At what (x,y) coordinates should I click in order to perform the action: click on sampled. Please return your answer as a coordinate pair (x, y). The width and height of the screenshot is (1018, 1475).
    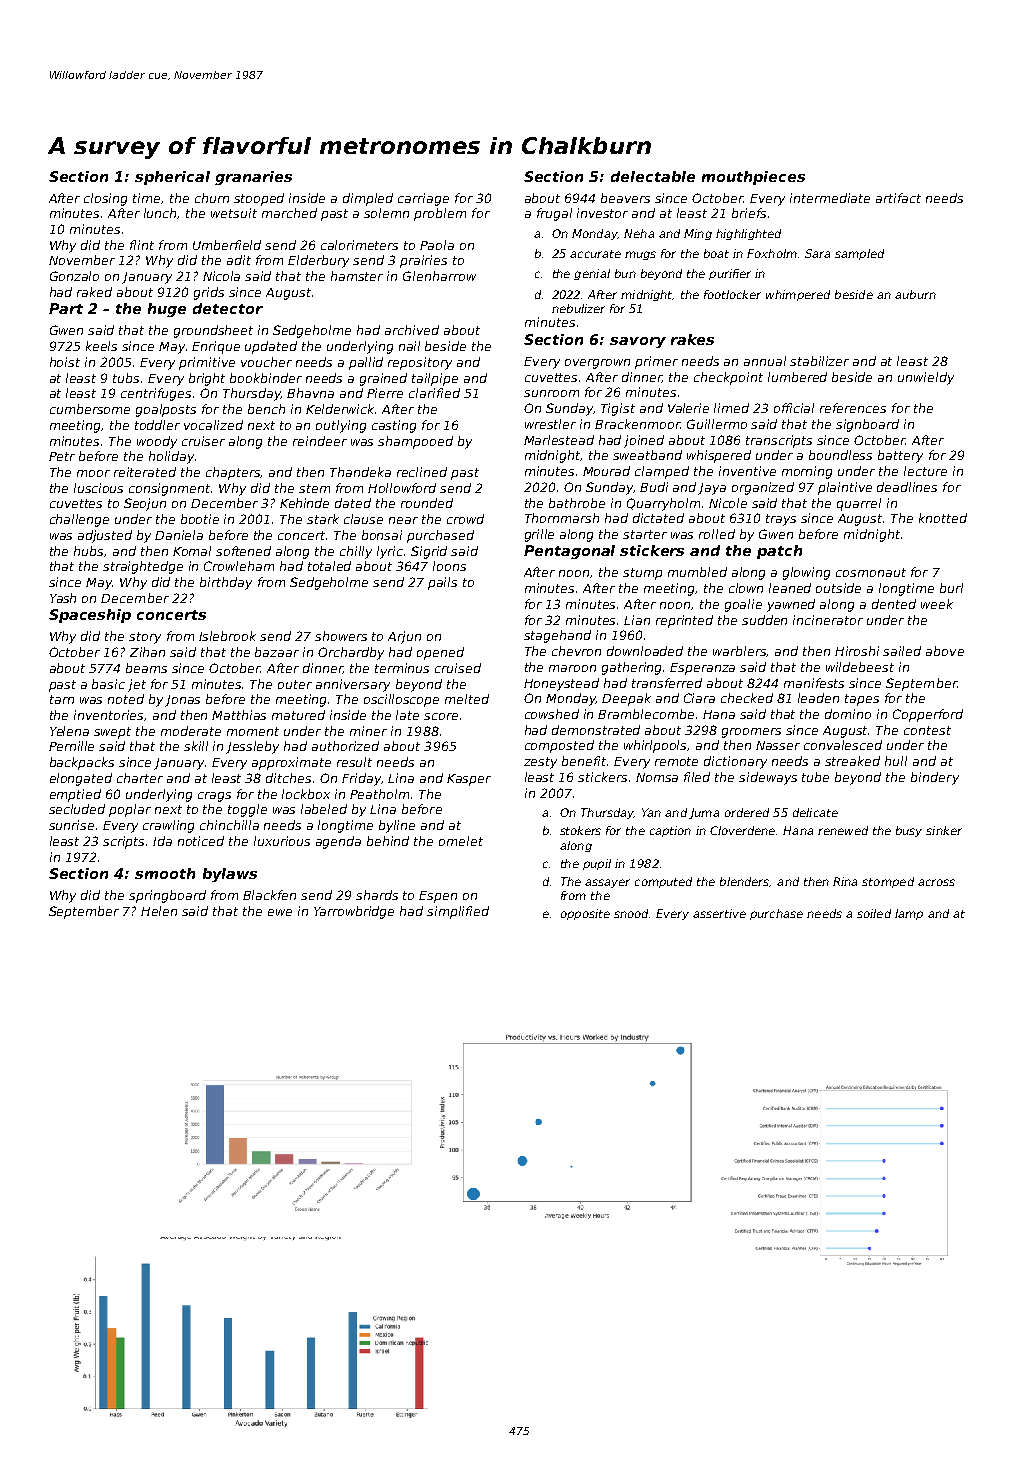
    Looking at the image, I should click on (859, 254).
